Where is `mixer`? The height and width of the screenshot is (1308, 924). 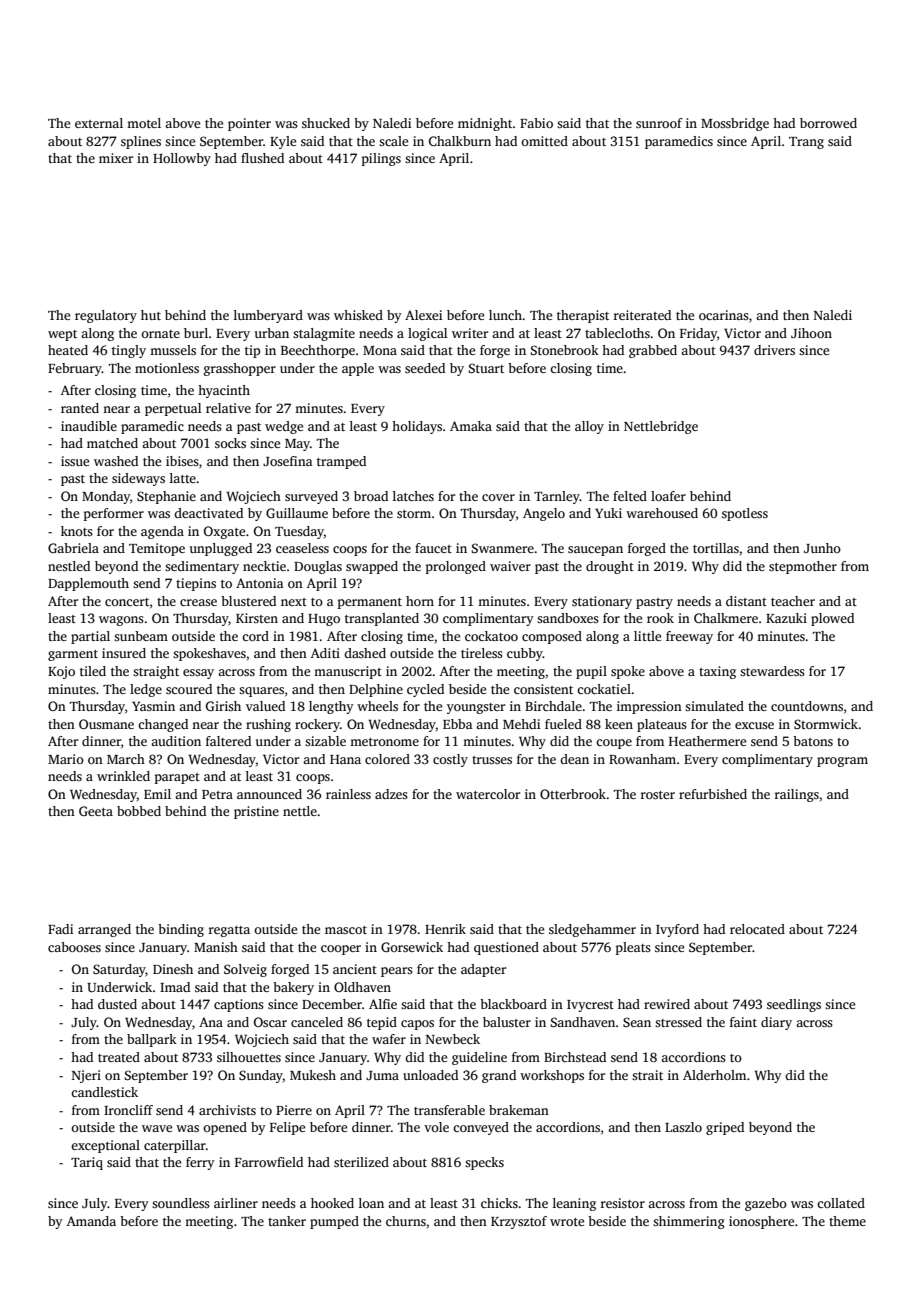
mixer is located at coordinates (116, 158).
